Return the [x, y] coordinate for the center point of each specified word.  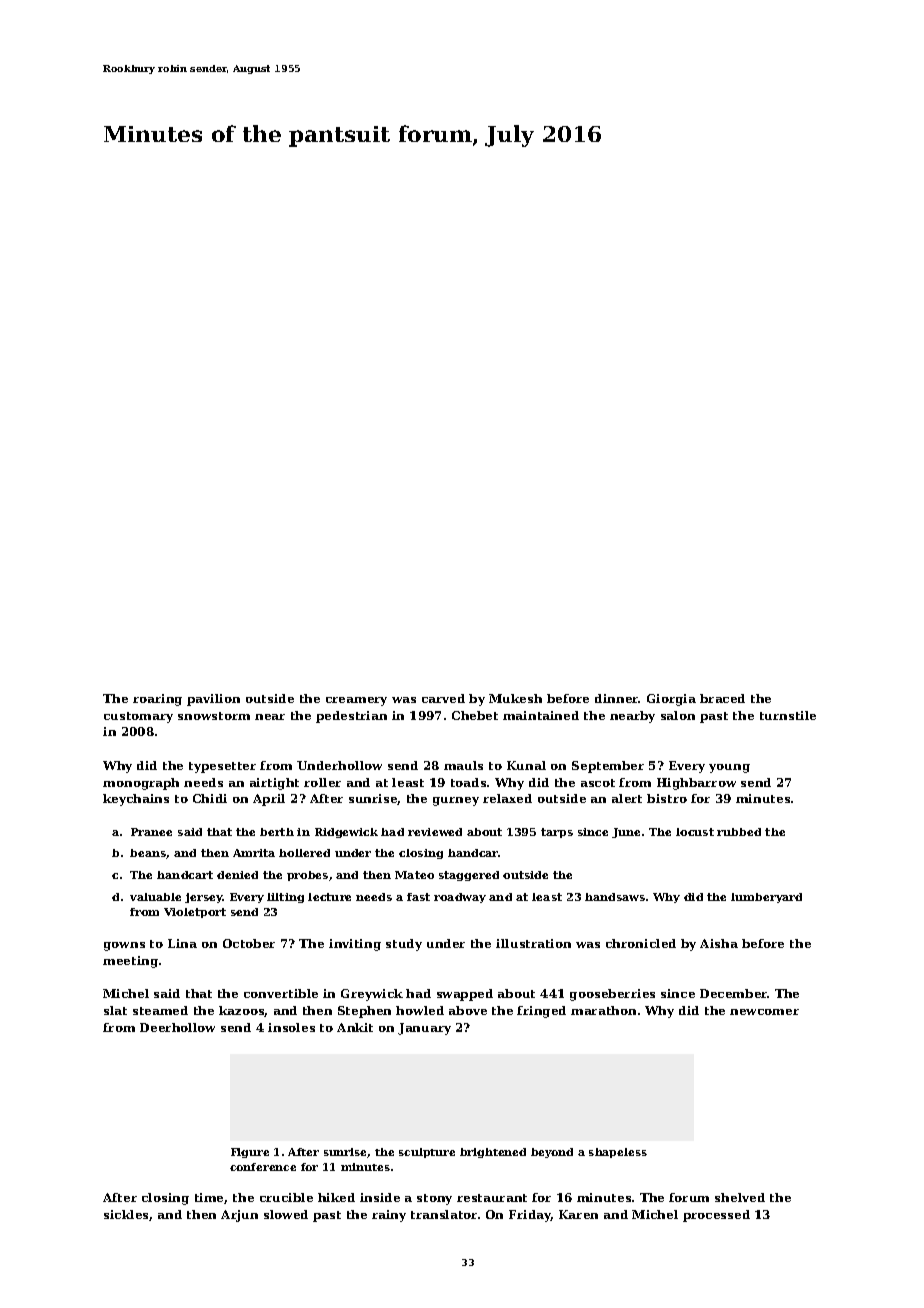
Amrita [254, 853]
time [209, 1197]
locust [695, 832]
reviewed [435, 832]
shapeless [618, 1153]
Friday [530, 1216]
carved [443, 698]
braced [722, 698]
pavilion [213, 700]
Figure [250, 1153]
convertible [281, 993]
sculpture [427, 1153]
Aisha [719, 943]
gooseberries [612, 995]
